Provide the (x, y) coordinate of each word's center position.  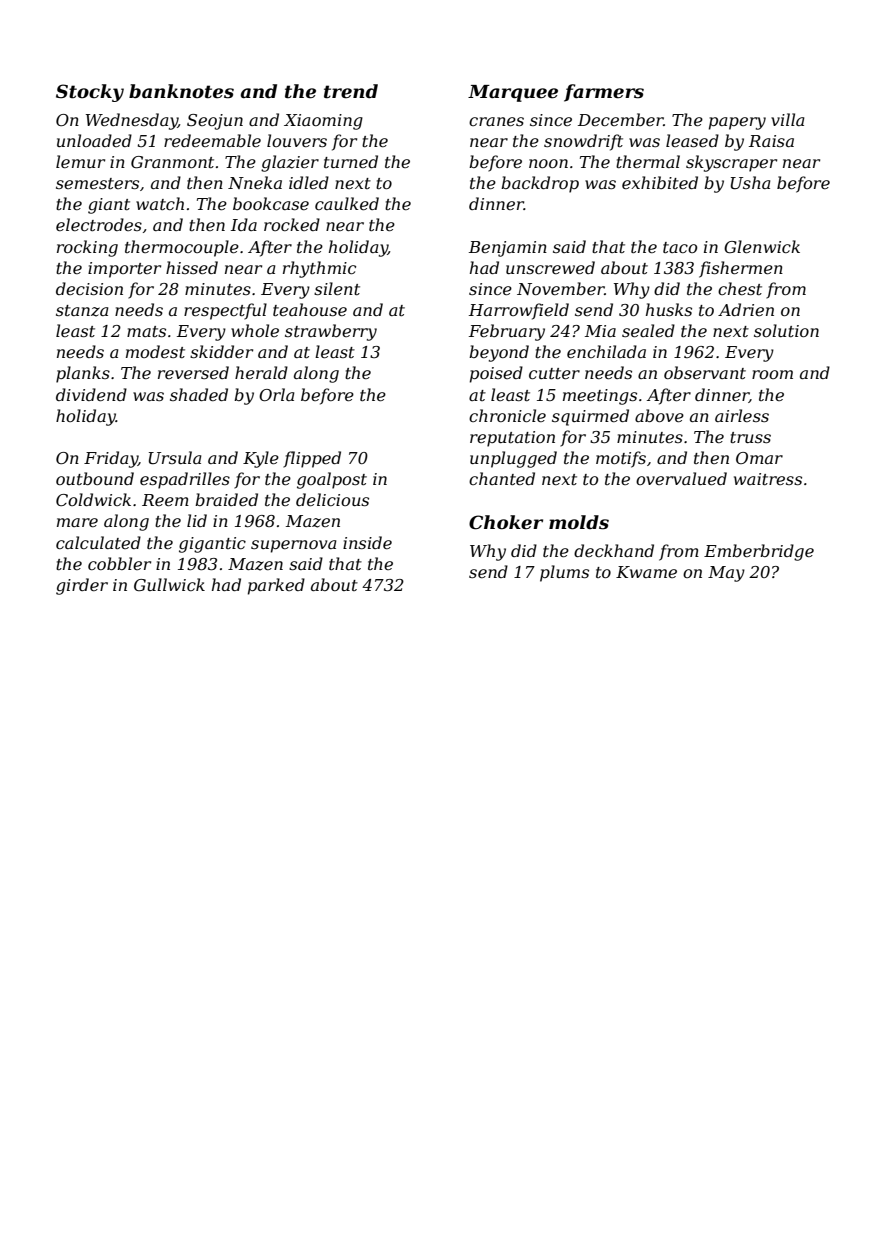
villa (787, 119)
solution (786, 330)
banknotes (181, 91)
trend (351, 91)
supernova (293, 546)
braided (226, 499)
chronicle (507, 415)
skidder (221, 351)
